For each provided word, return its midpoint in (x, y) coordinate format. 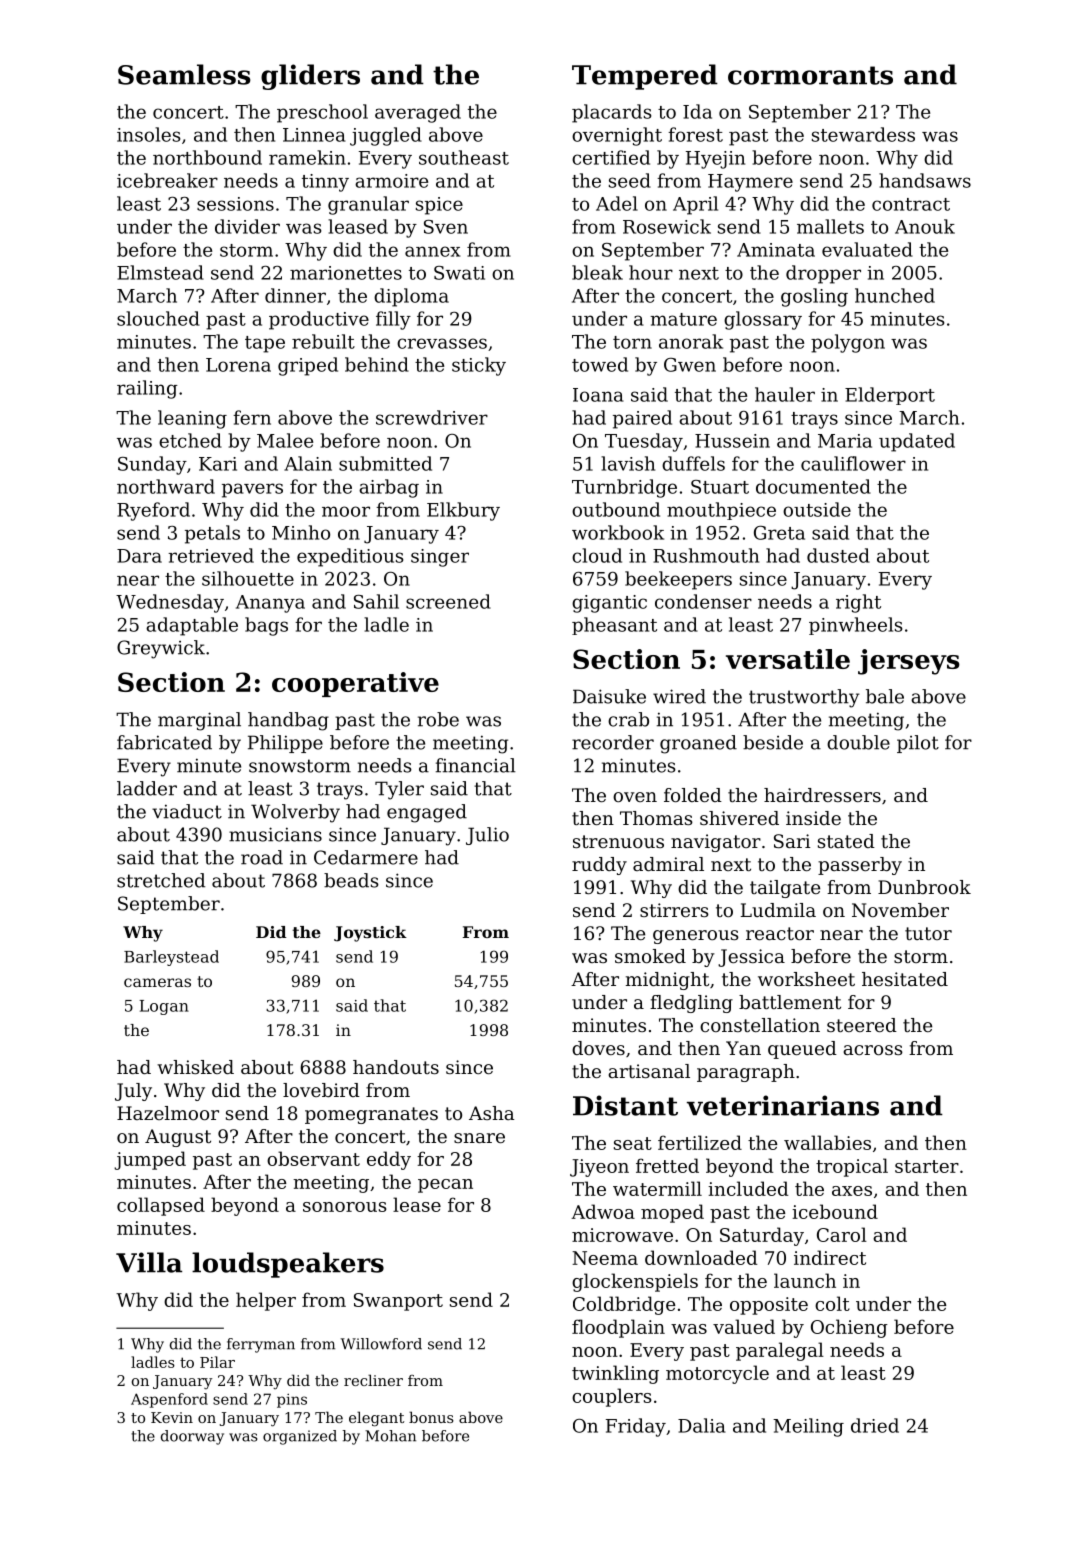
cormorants (810, 75)
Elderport (890, 396)
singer (440, 558)
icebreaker (167, 180)
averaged (418, 113)
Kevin (172, 1417)
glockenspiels (635, 1282)
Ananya (270, 604)
